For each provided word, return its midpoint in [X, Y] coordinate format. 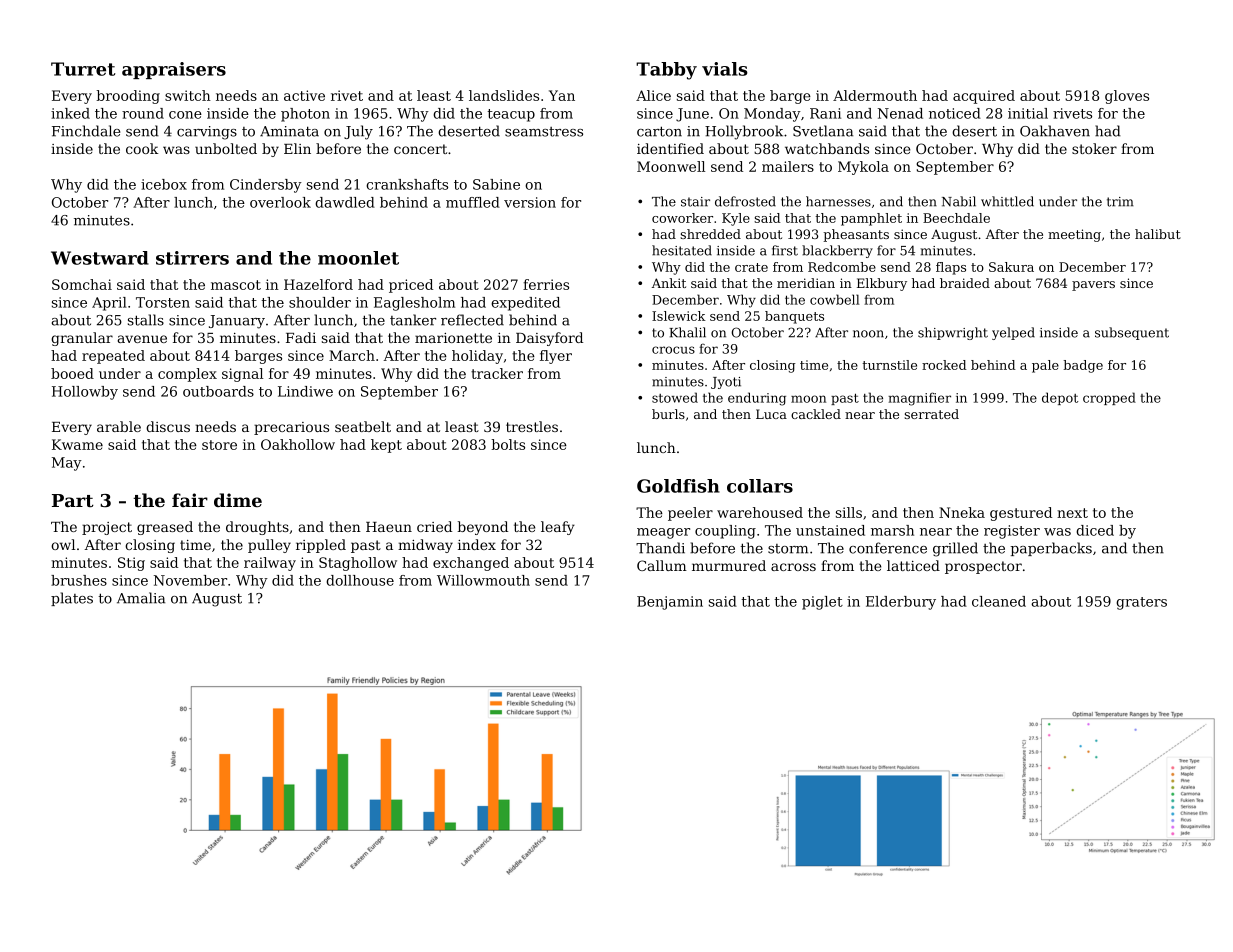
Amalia [141, 598]
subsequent [1132, 333]
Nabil [959, 201]
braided [965, 283]
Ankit [669, 283]
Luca [771, 414]
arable [119, 426]
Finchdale [86, 131]
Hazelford [318, 284]
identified [670, 148]
